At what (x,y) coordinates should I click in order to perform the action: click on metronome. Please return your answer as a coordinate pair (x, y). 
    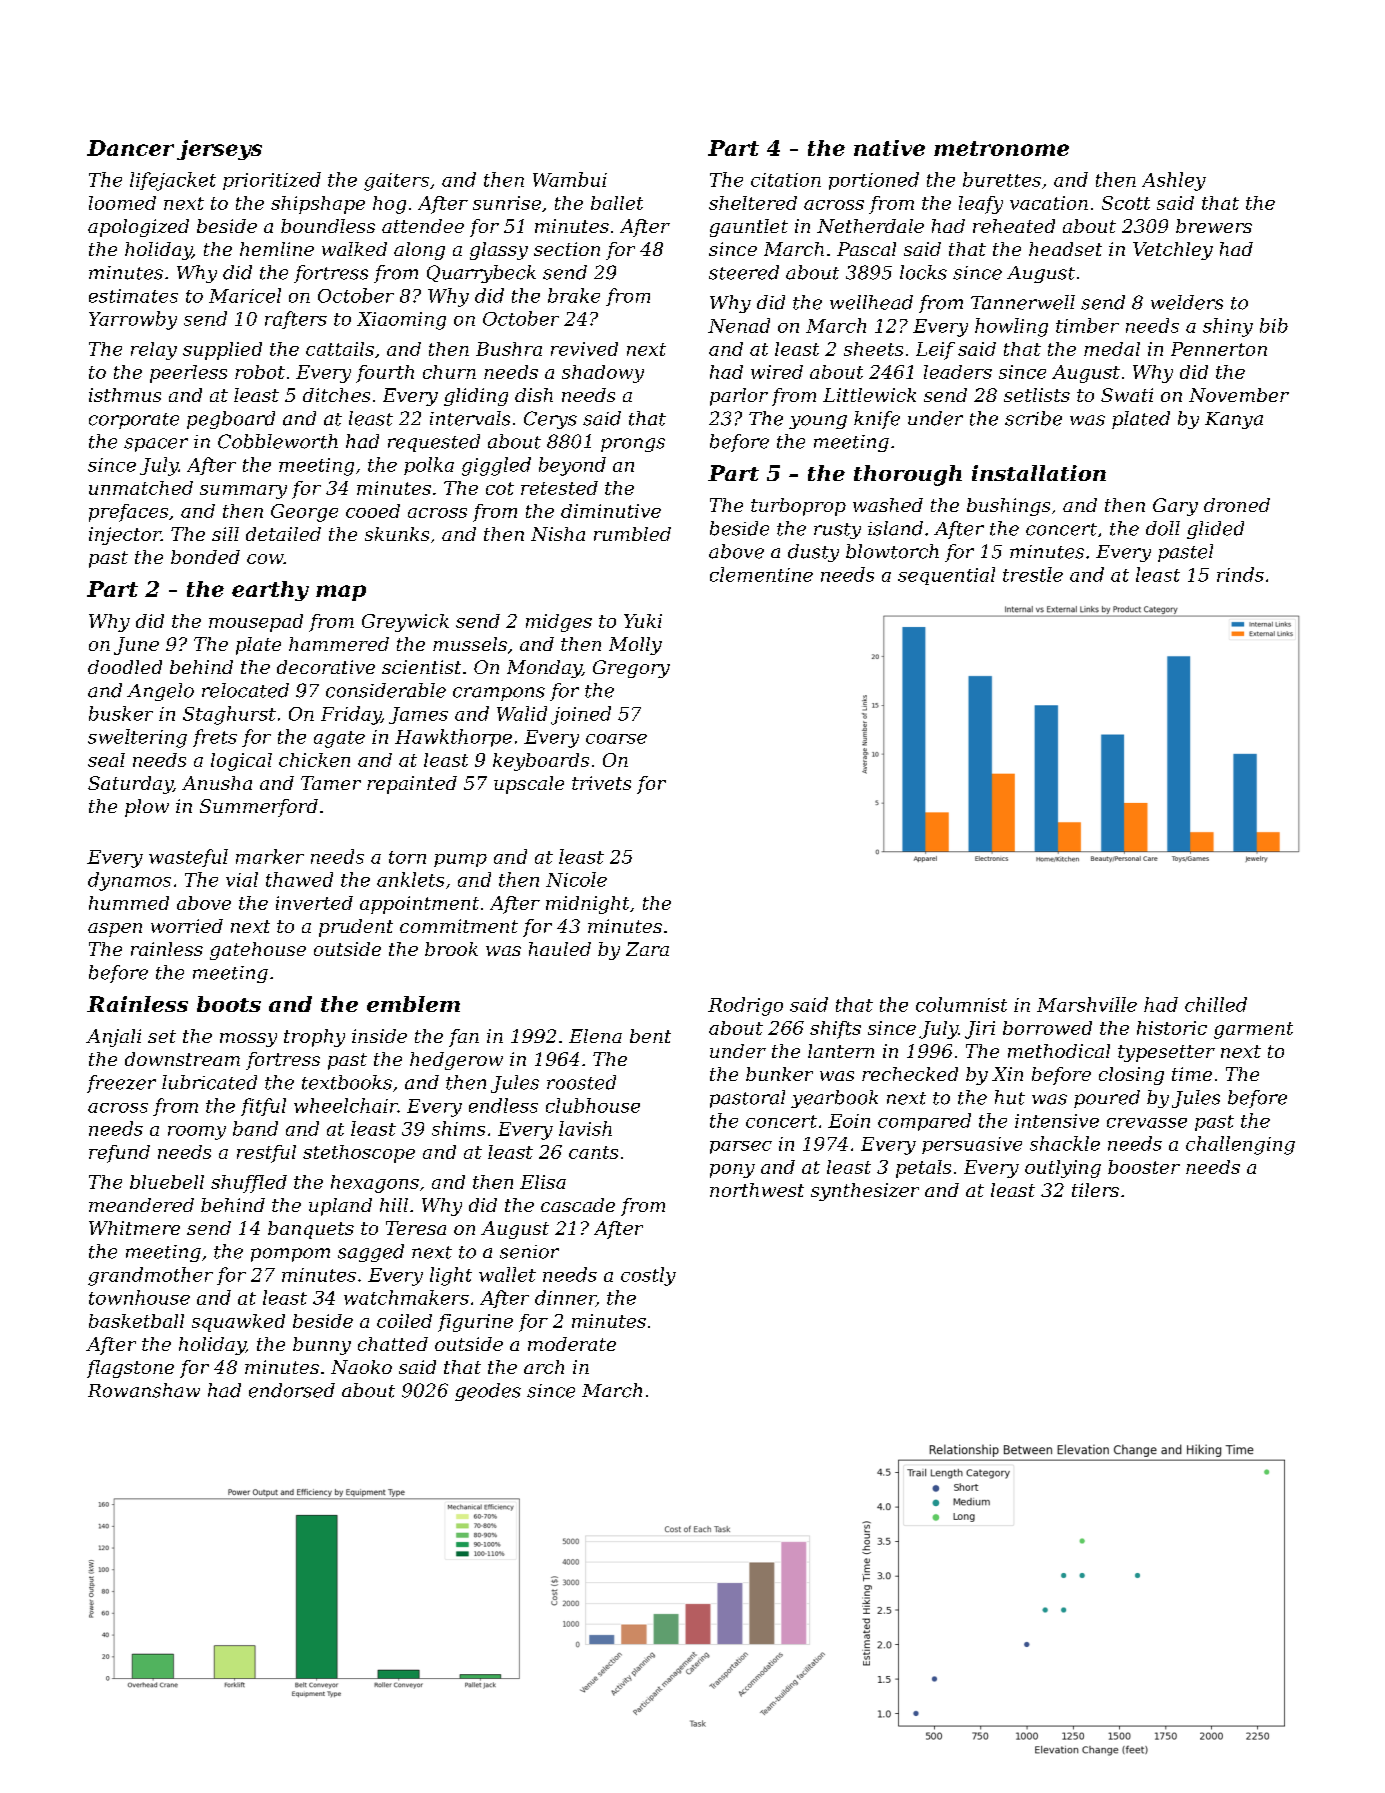
    Looking at the image, I should click on (1001, 148).
